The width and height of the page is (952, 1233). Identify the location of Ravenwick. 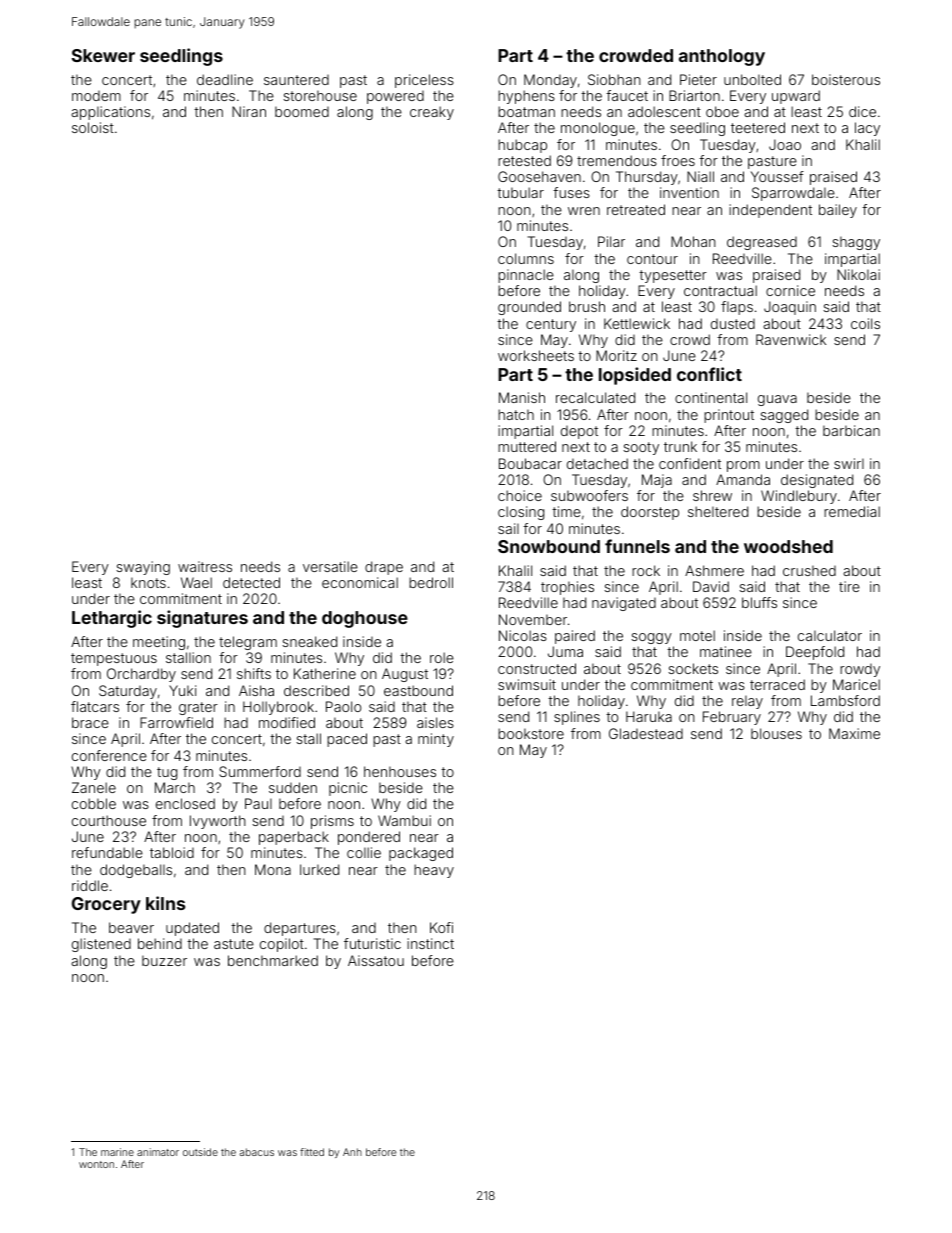
(791, 339).
